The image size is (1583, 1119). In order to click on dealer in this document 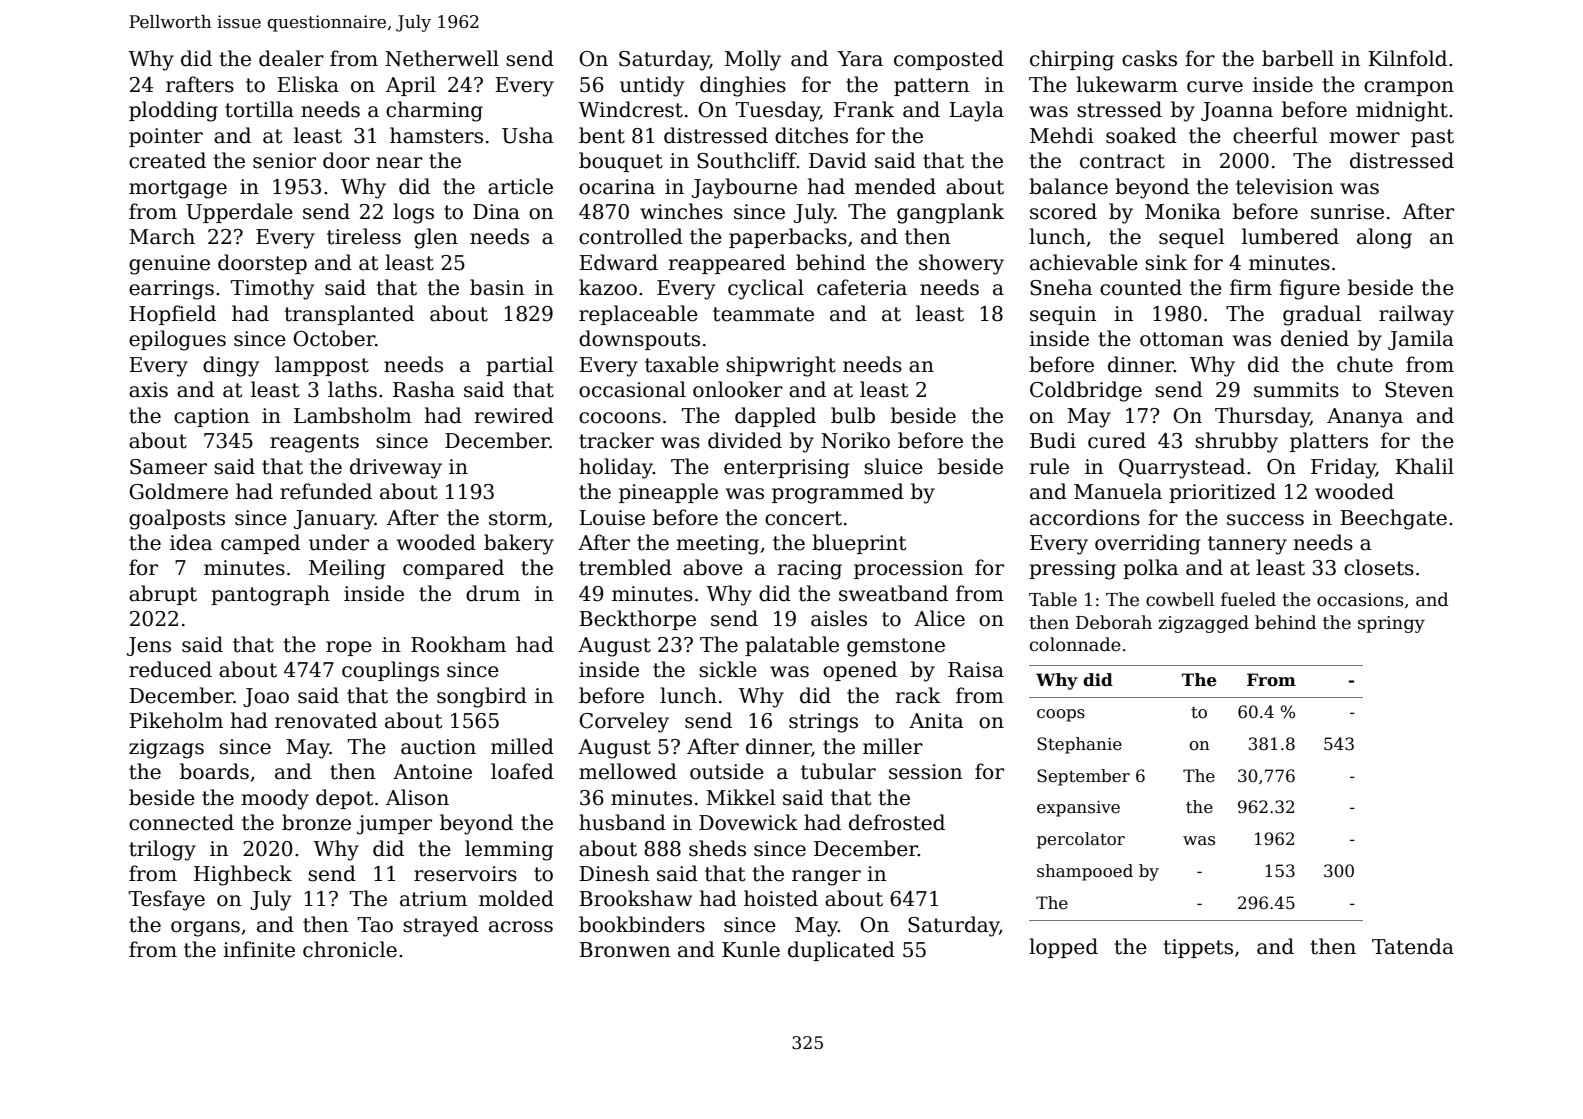, I will do `click(291, 58)`.
